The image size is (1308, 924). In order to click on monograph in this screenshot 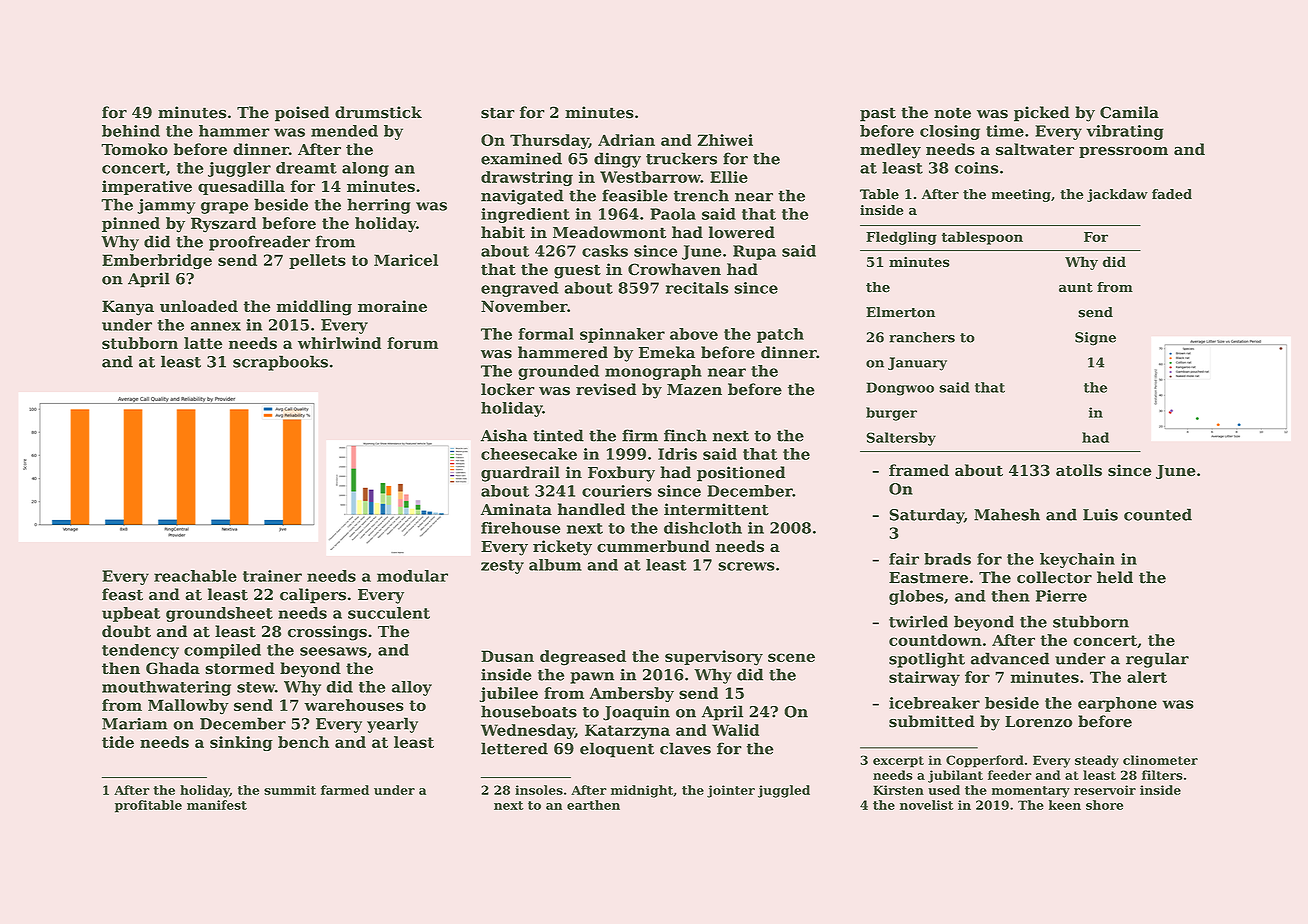, I will do `click(653, 372)`.
